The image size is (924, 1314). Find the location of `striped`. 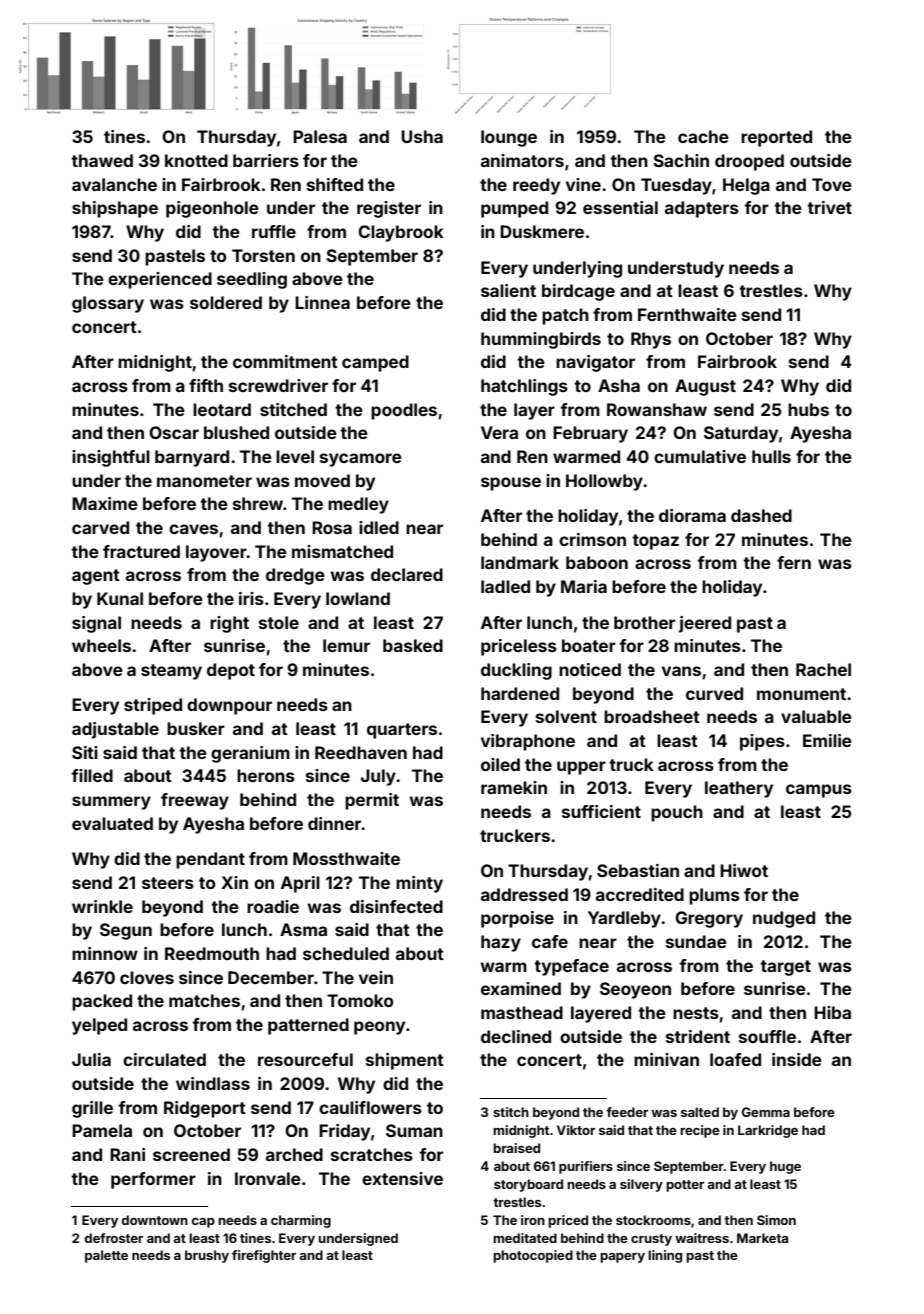

striped is located at coordinates (153, 706).
